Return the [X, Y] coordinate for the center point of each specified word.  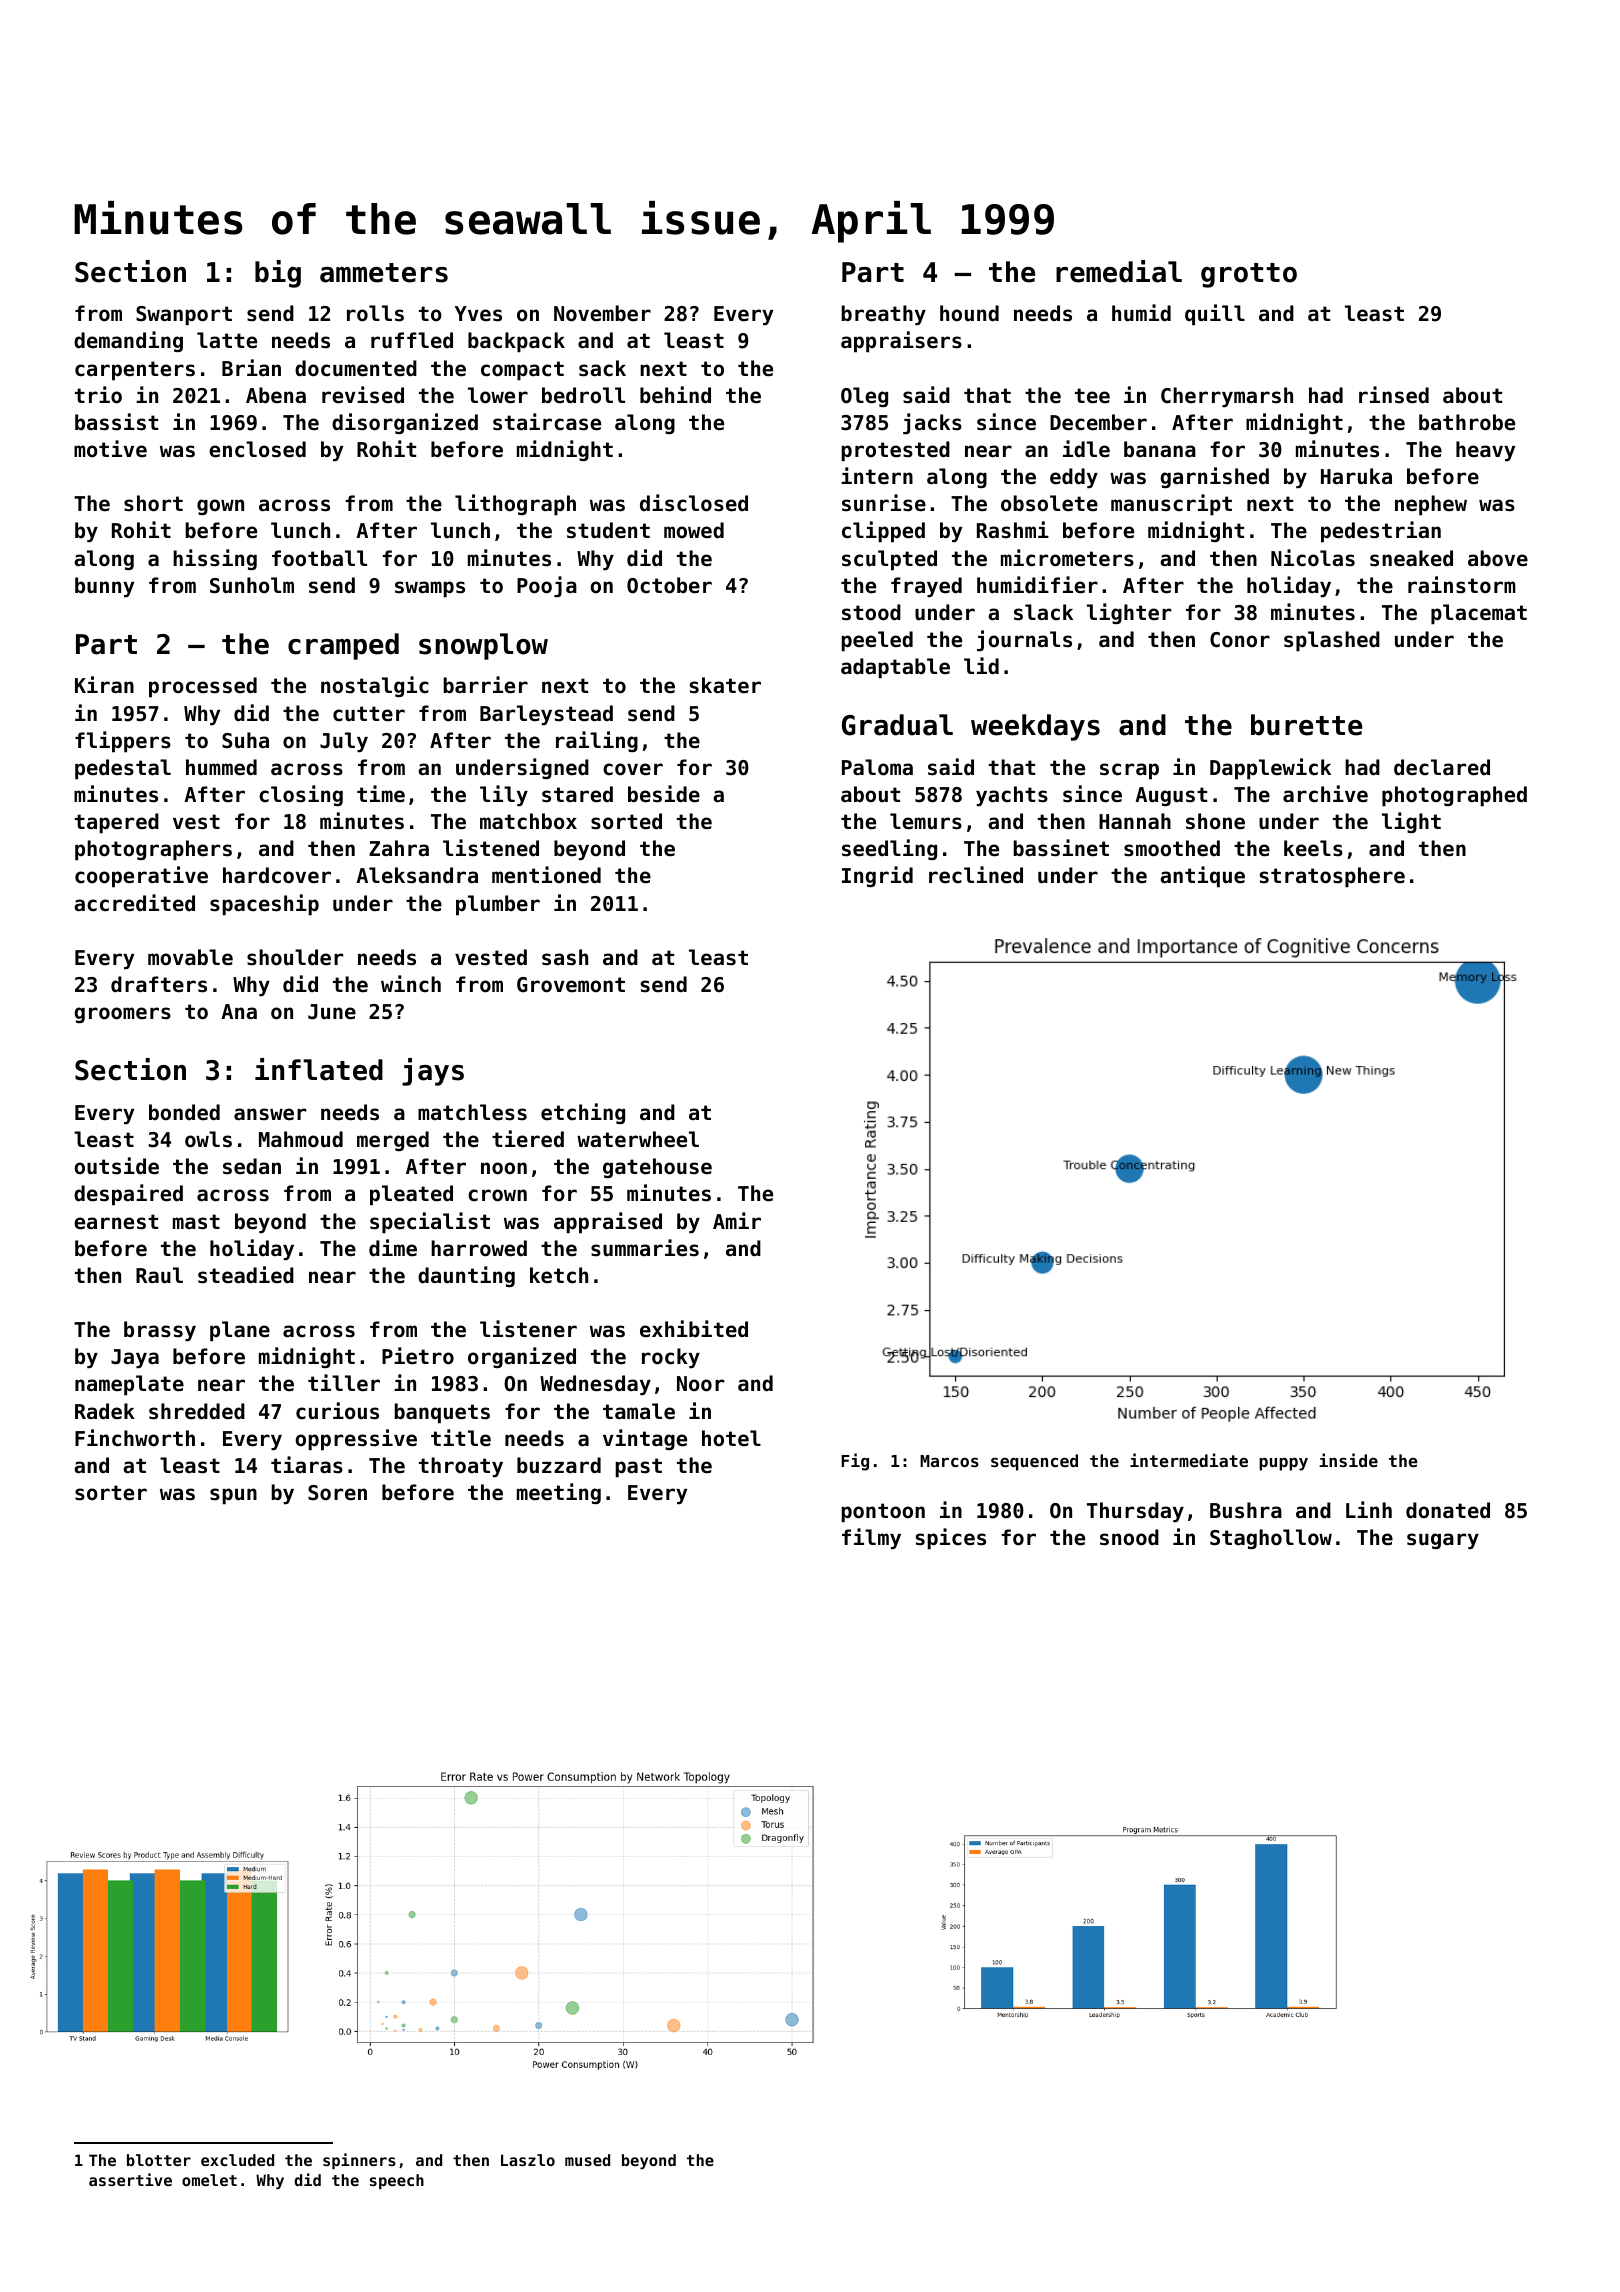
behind [675, 395]
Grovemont [571, 985]
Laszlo [528, 2160]
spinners [359, 2161]
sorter [111, 1493]
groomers [122, 1015]
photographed [1454, 796]
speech [397, 2181]
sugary [1443, 1541]
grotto [1249, 275]
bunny [104, 587]
